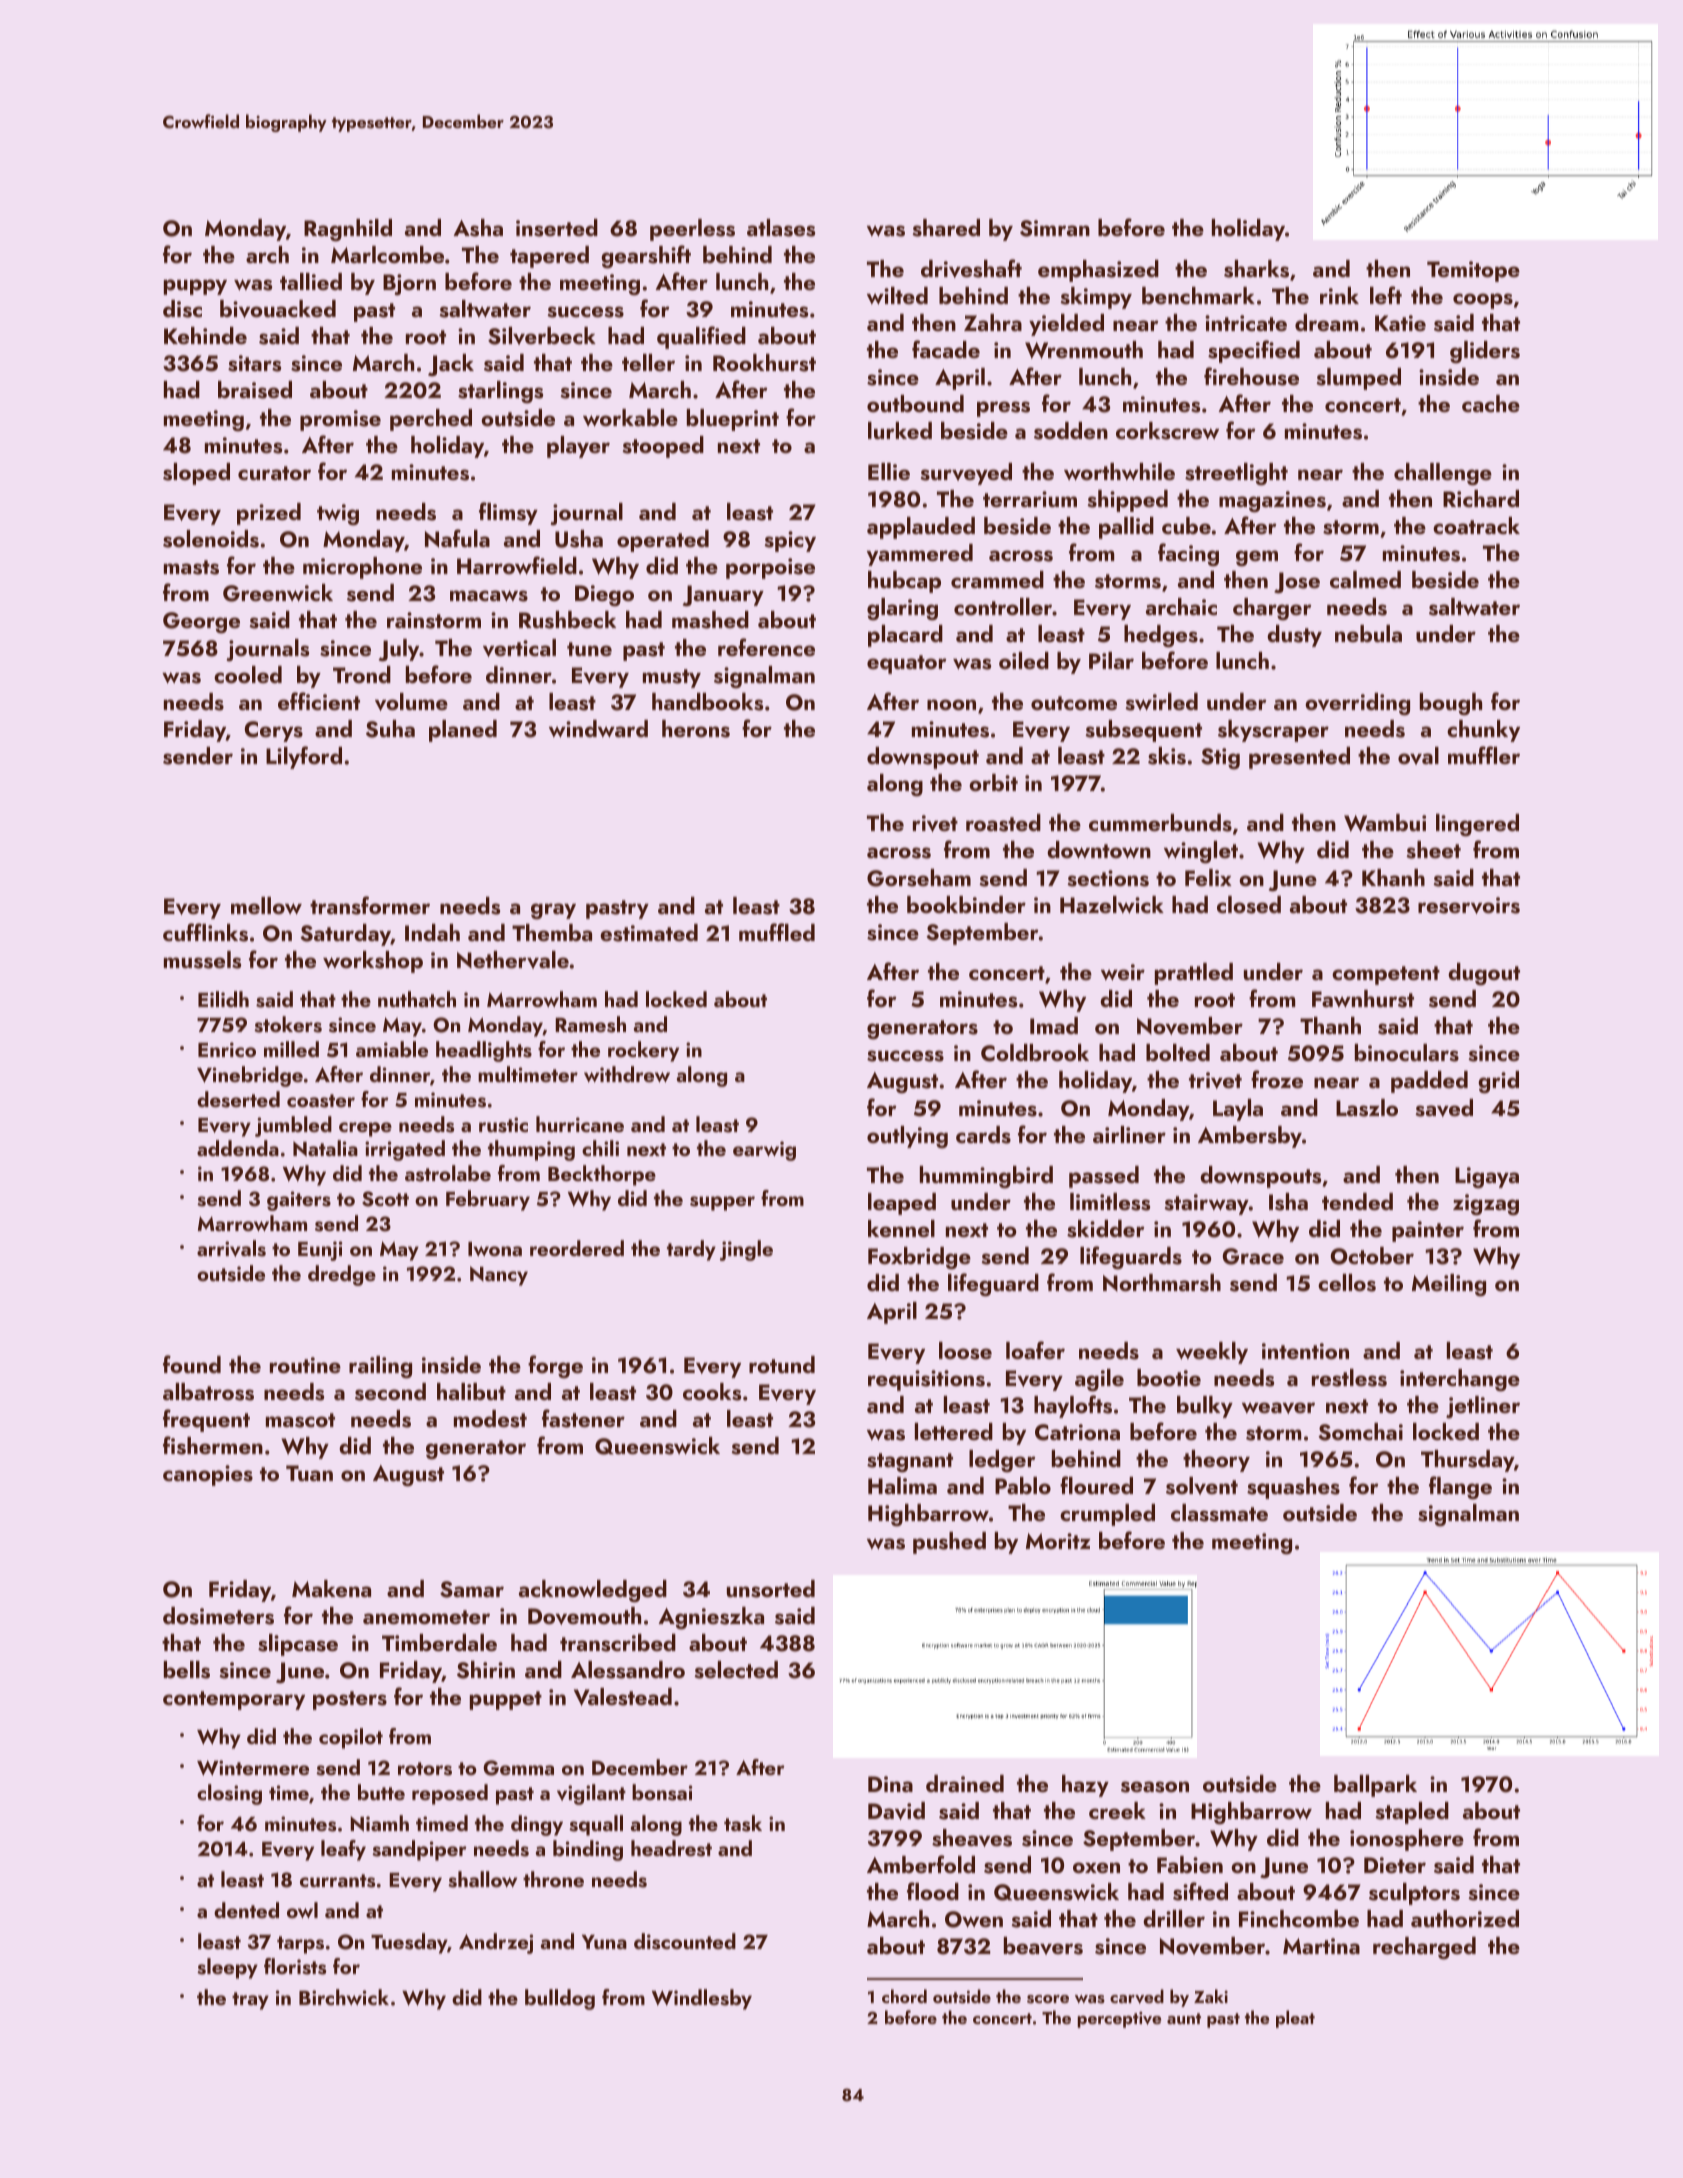 The image size is (1683, 2178). What do you see at coordinates (432, 932) in the screenshot?
I see `Indah` at bounding box center [432, 932].
